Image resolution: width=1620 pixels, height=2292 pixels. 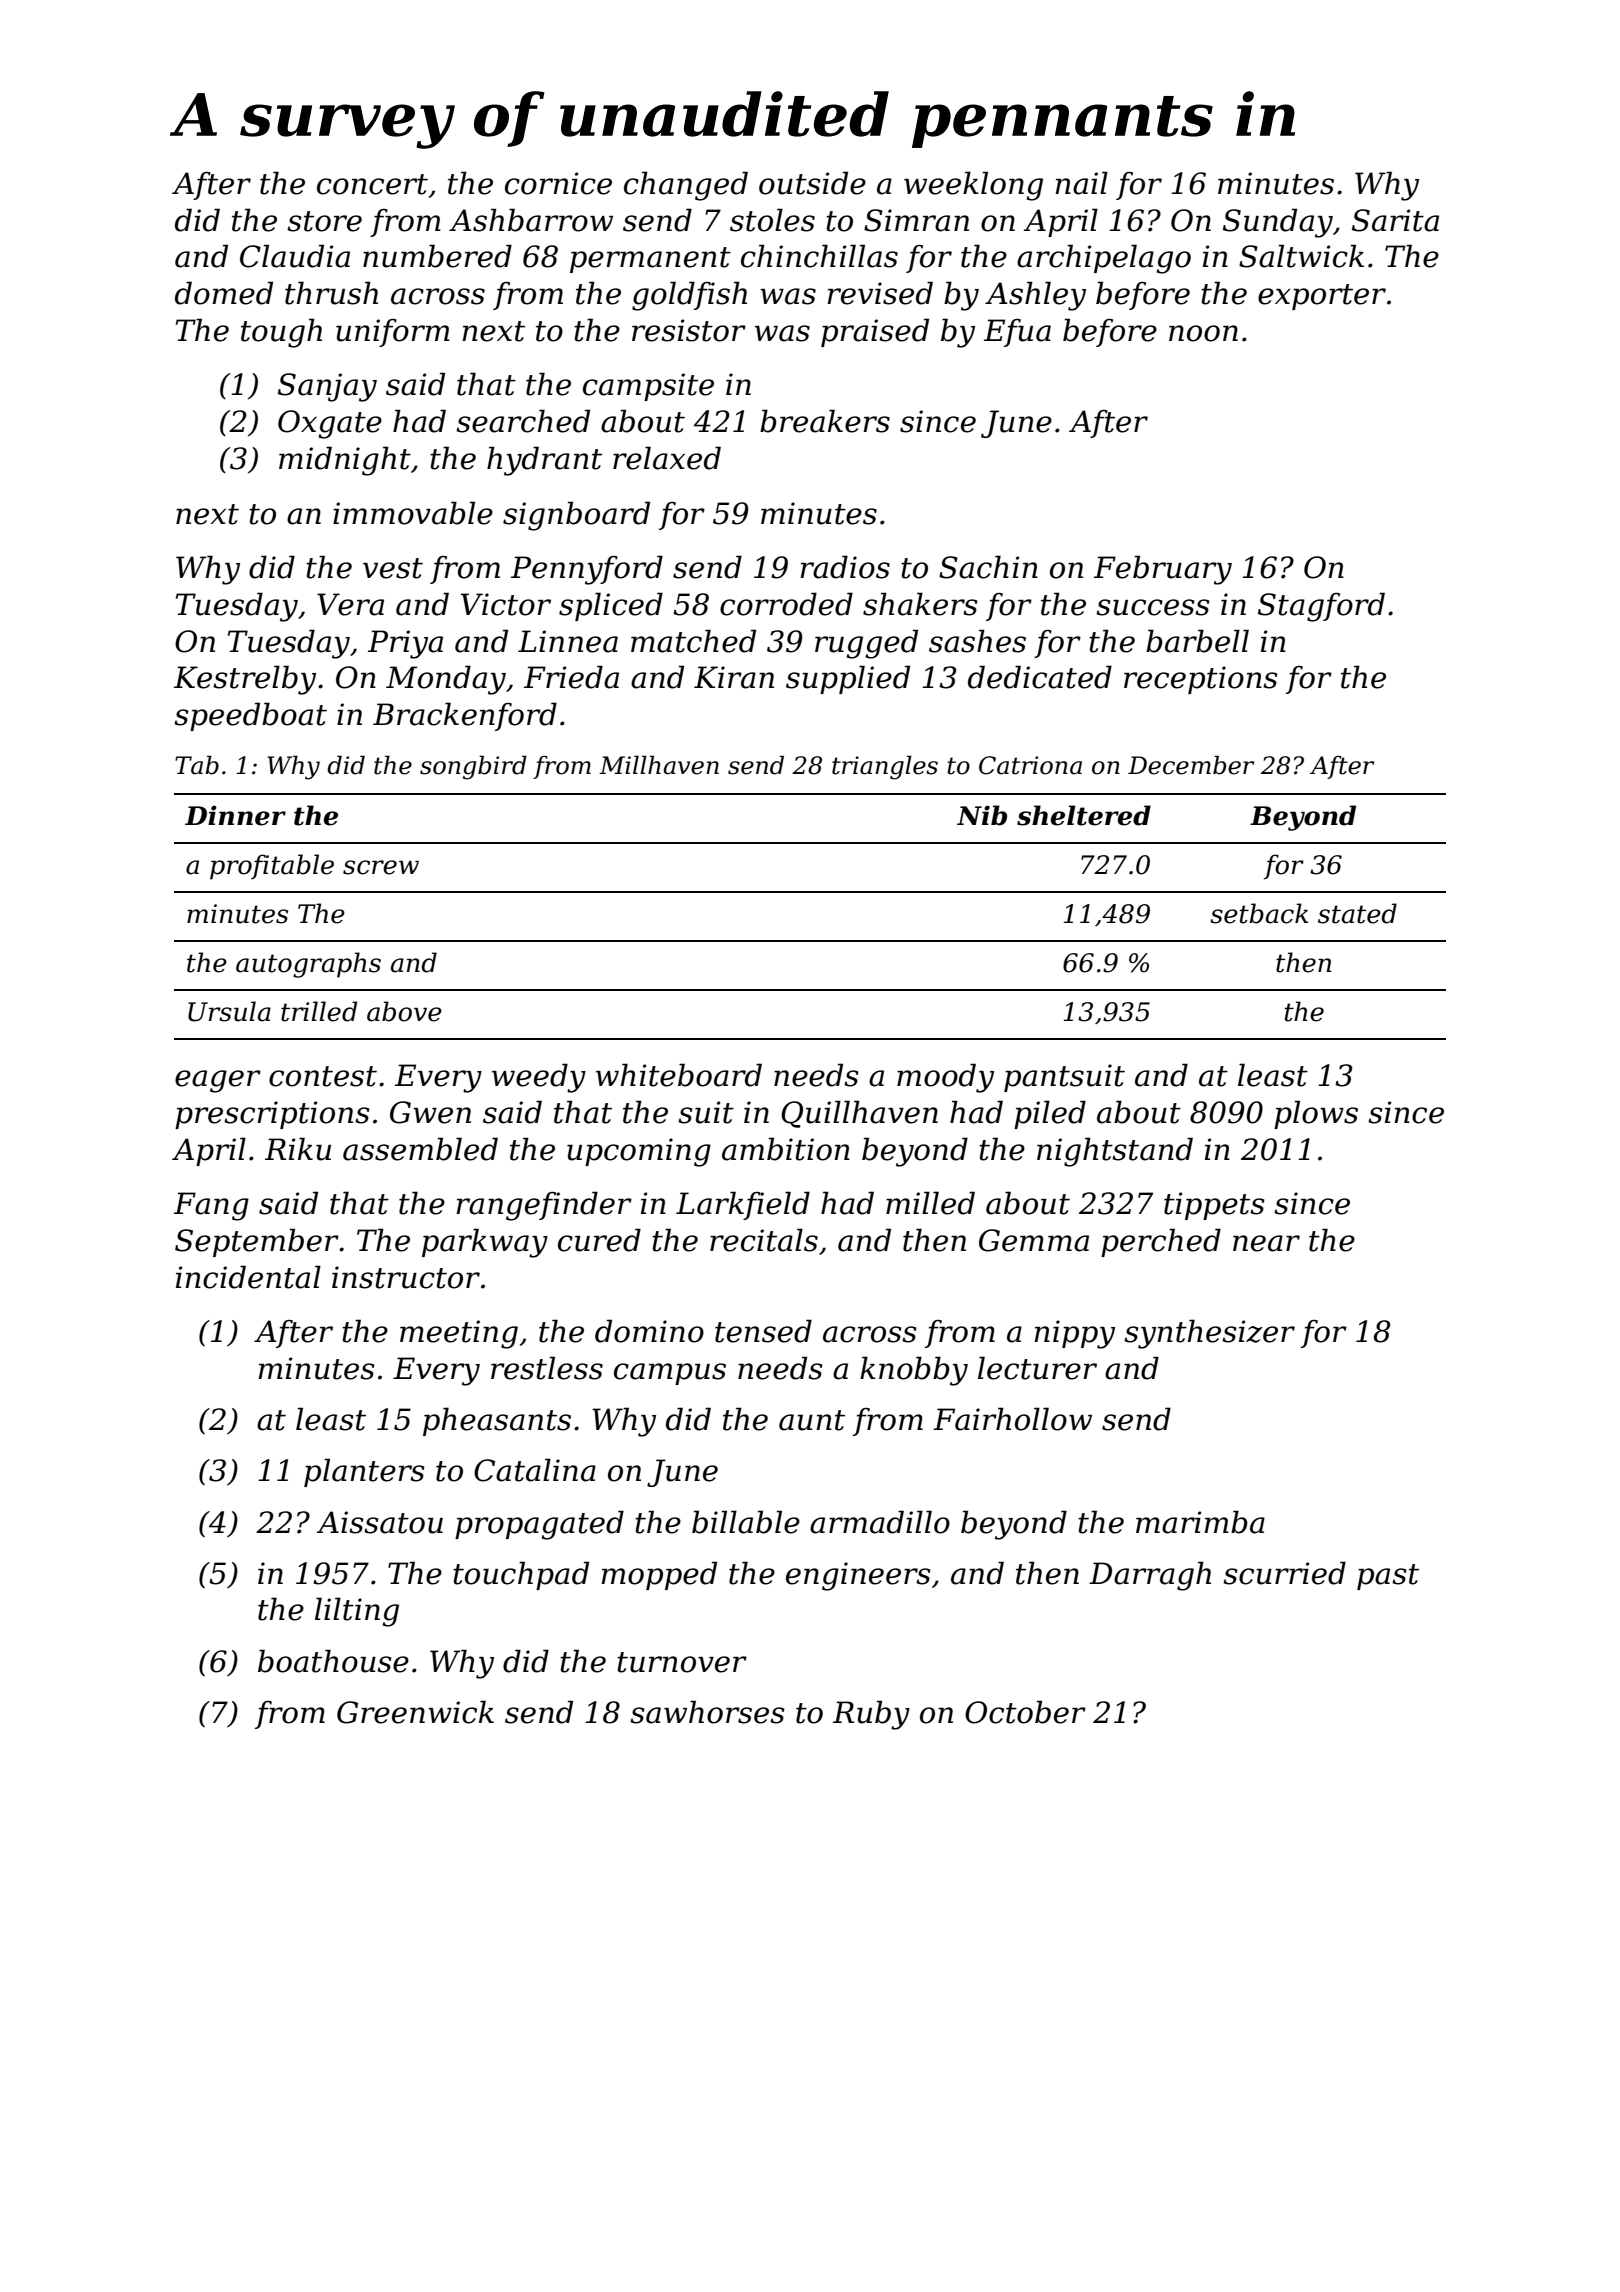 I want to click on October, so click(x=1025, y=1712).
